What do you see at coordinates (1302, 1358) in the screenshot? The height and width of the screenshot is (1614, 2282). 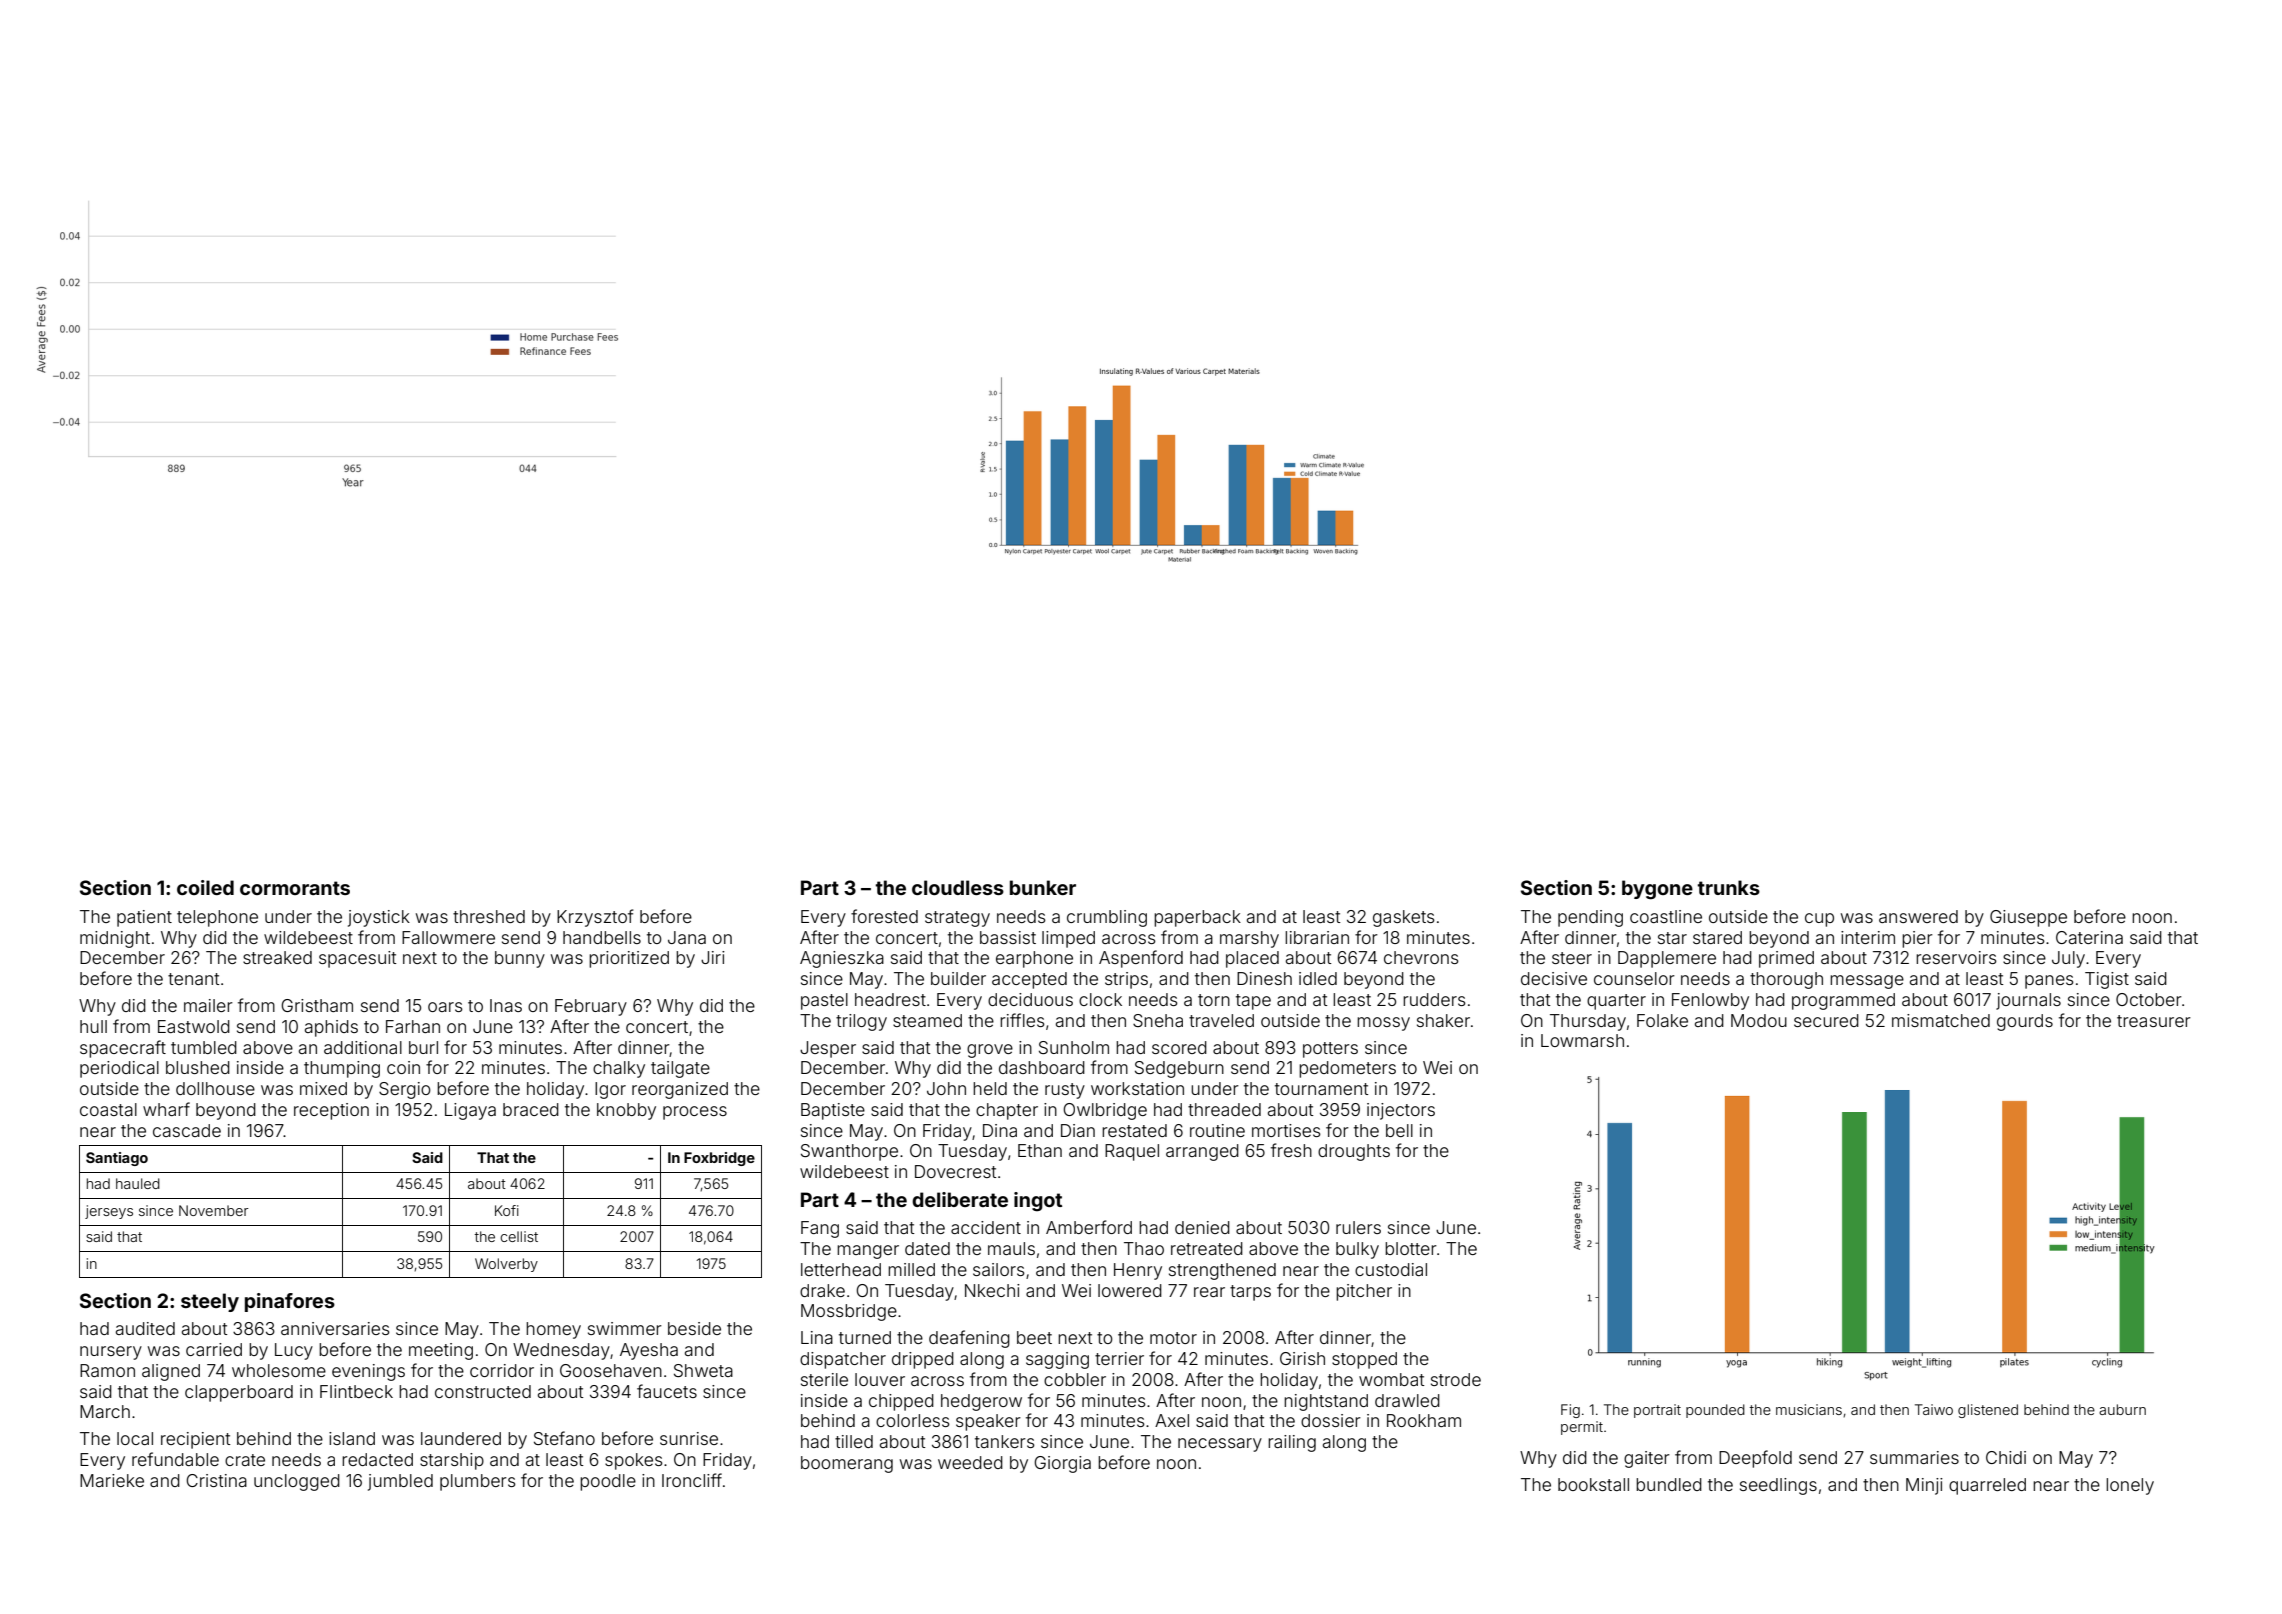 I see `Girish` at bounding box center [1302, 1358].
